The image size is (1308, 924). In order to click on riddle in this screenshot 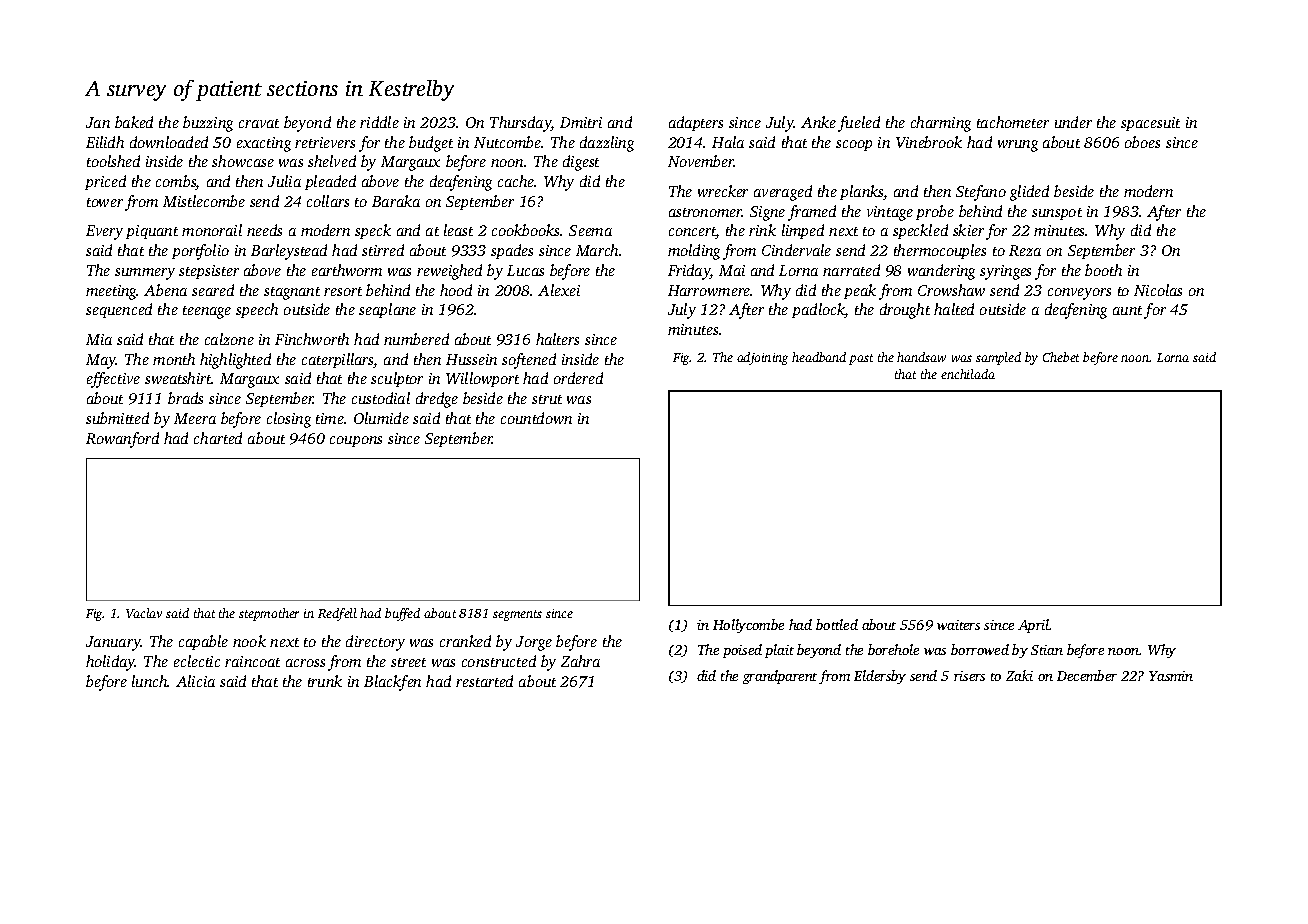, I will do `click(379, 122)`.
